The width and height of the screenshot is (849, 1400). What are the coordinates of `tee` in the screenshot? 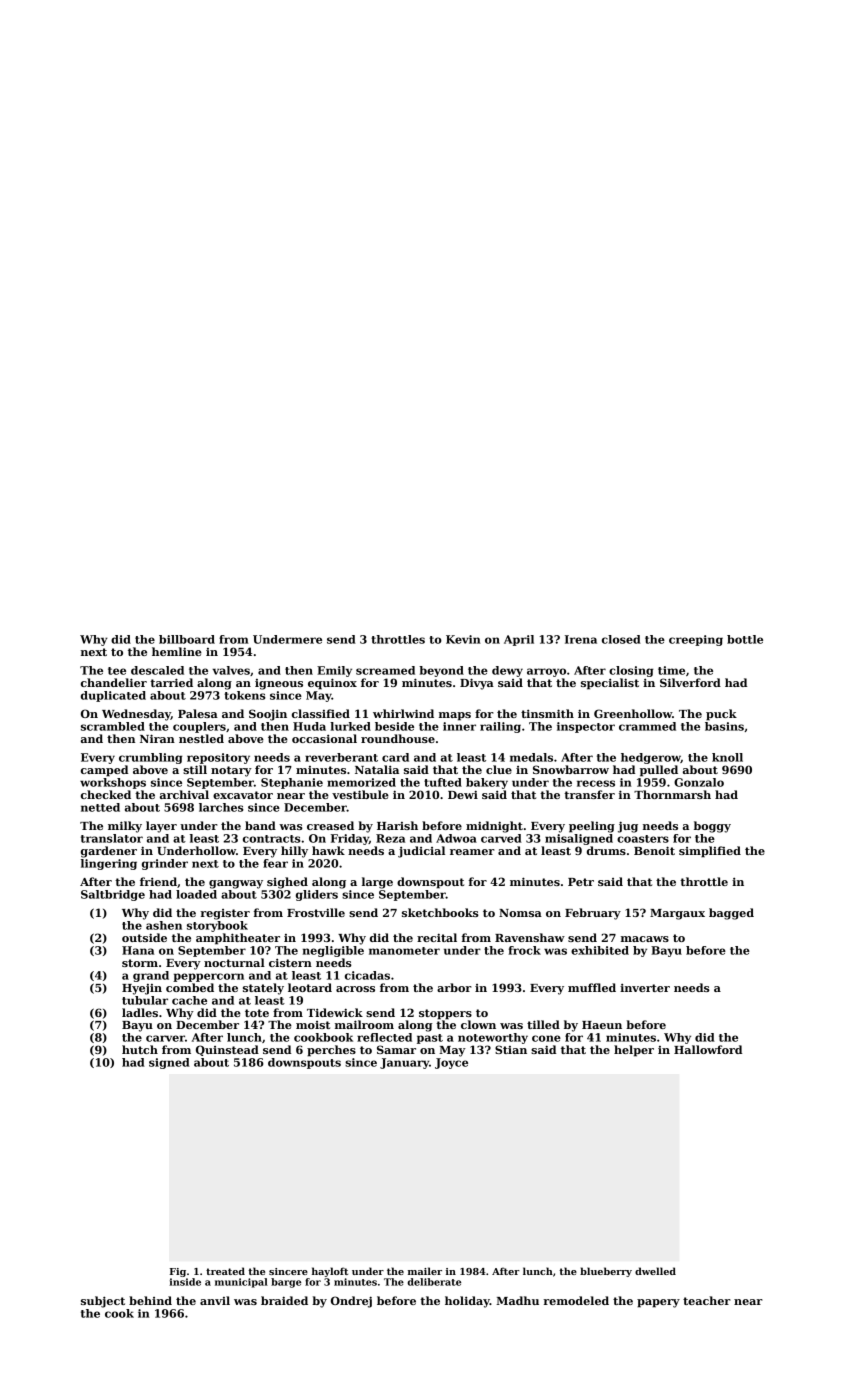 It's located at (117, 671).
